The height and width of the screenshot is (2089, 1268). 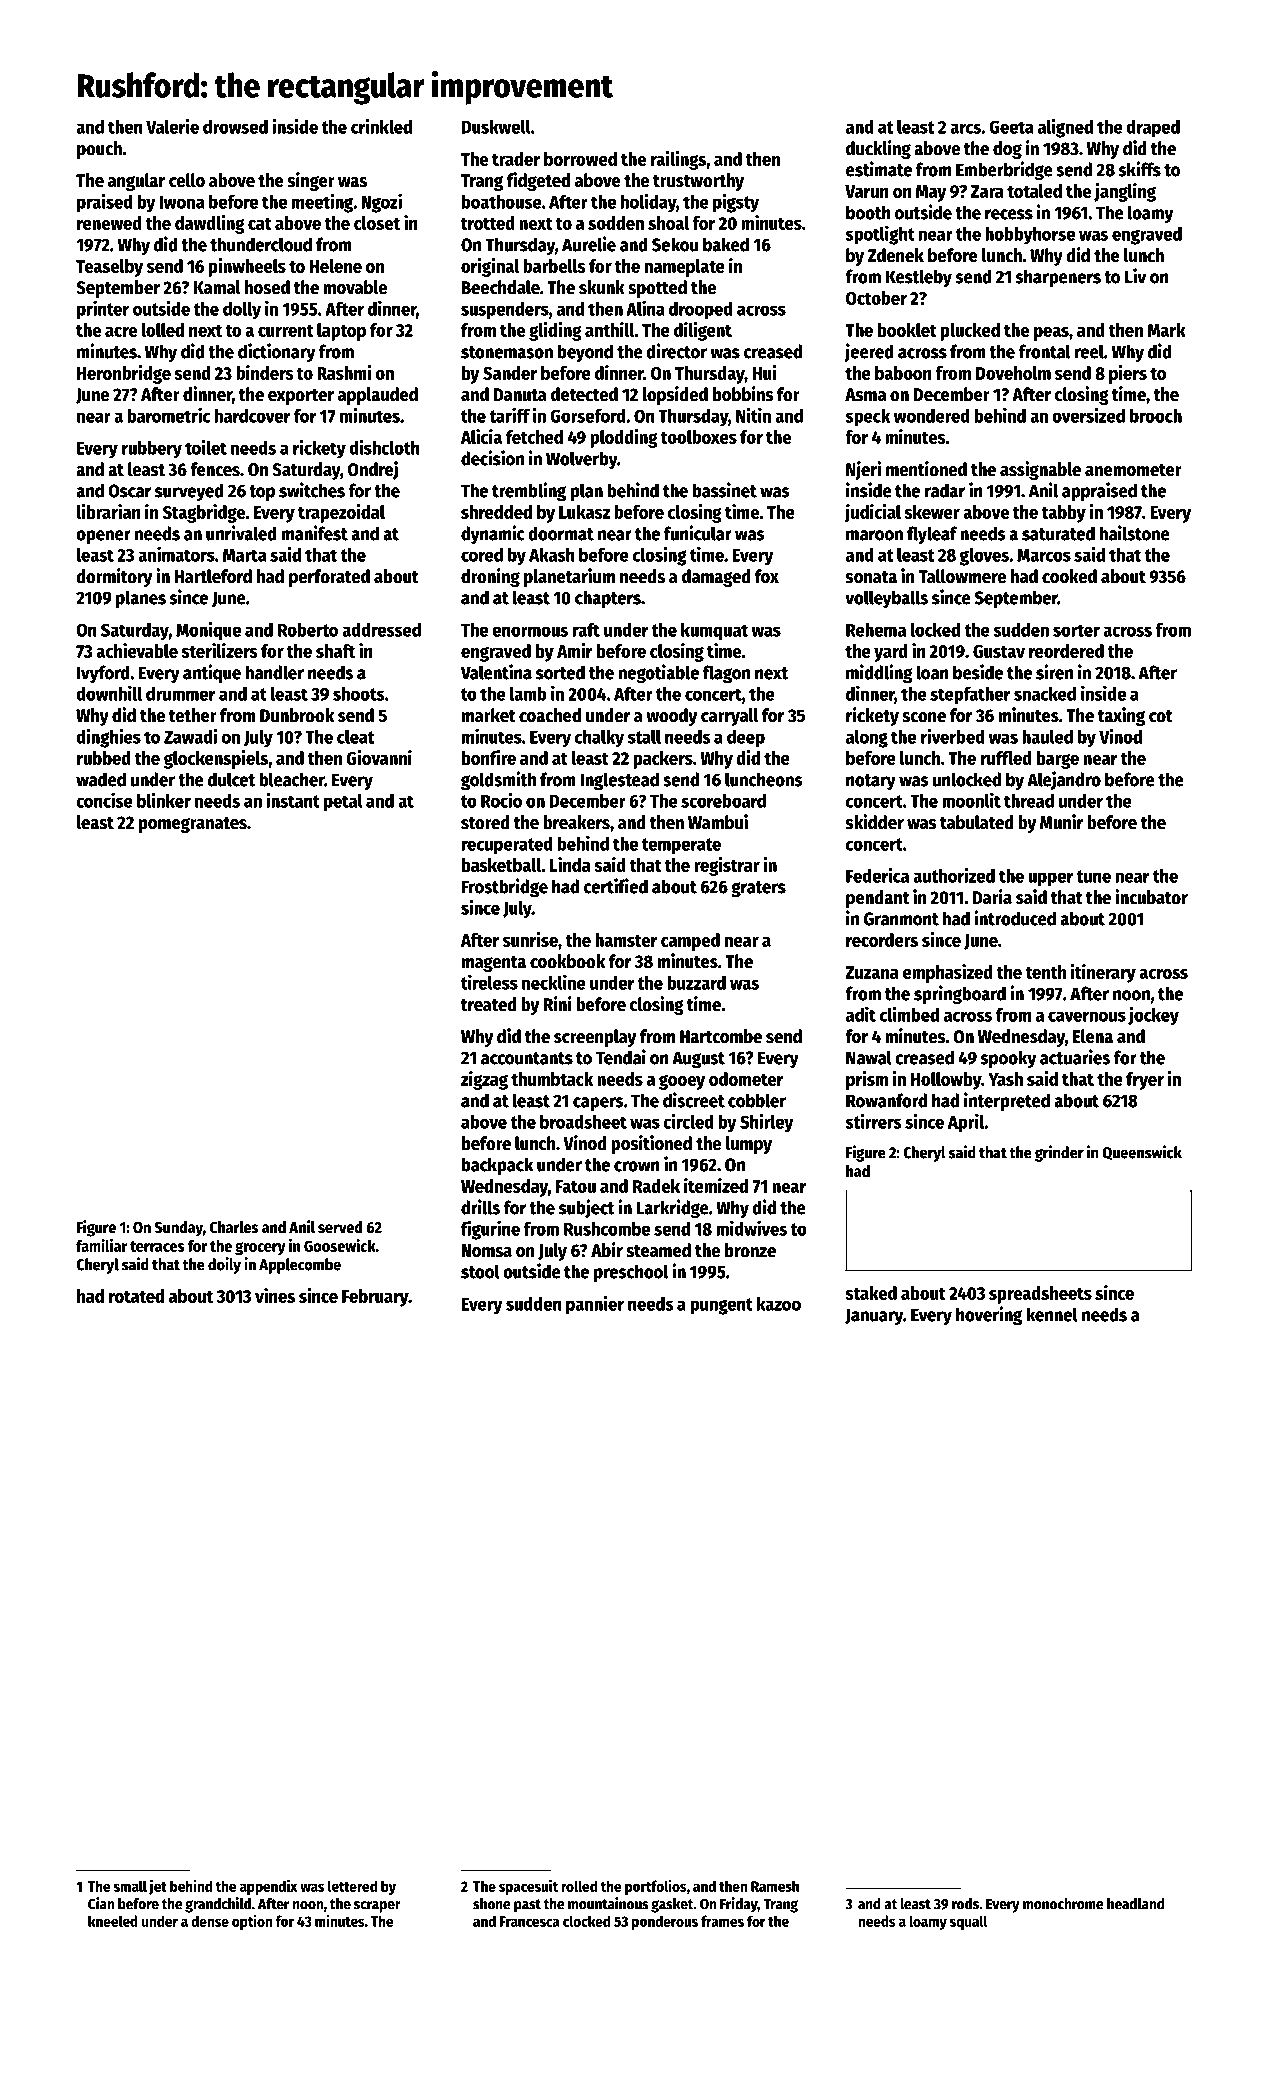 I want to click on monochrome, so click(x=1063, y=1904).
